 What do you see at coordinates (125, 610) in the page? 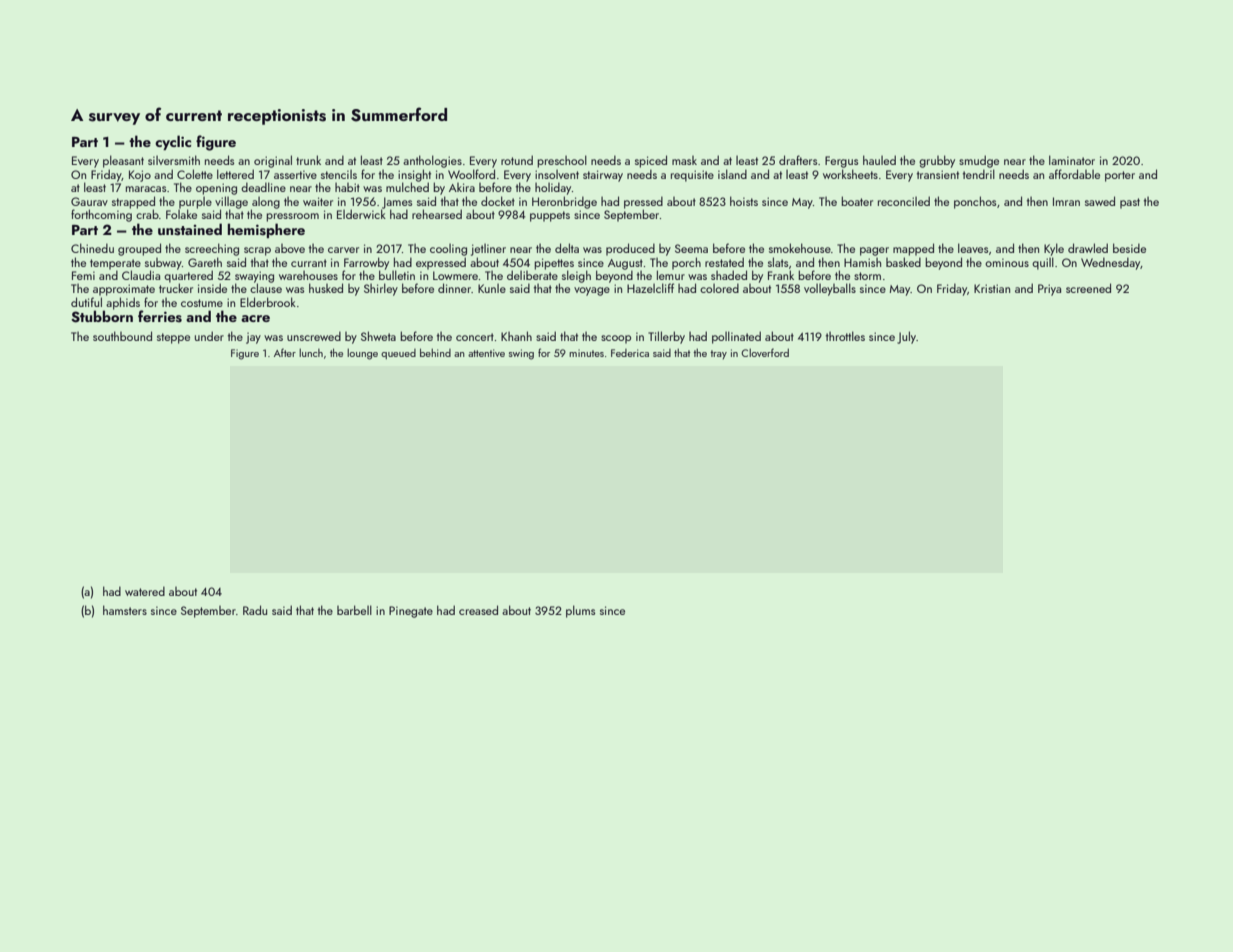
I see `hamsters` at bounding box center [125, 610].
